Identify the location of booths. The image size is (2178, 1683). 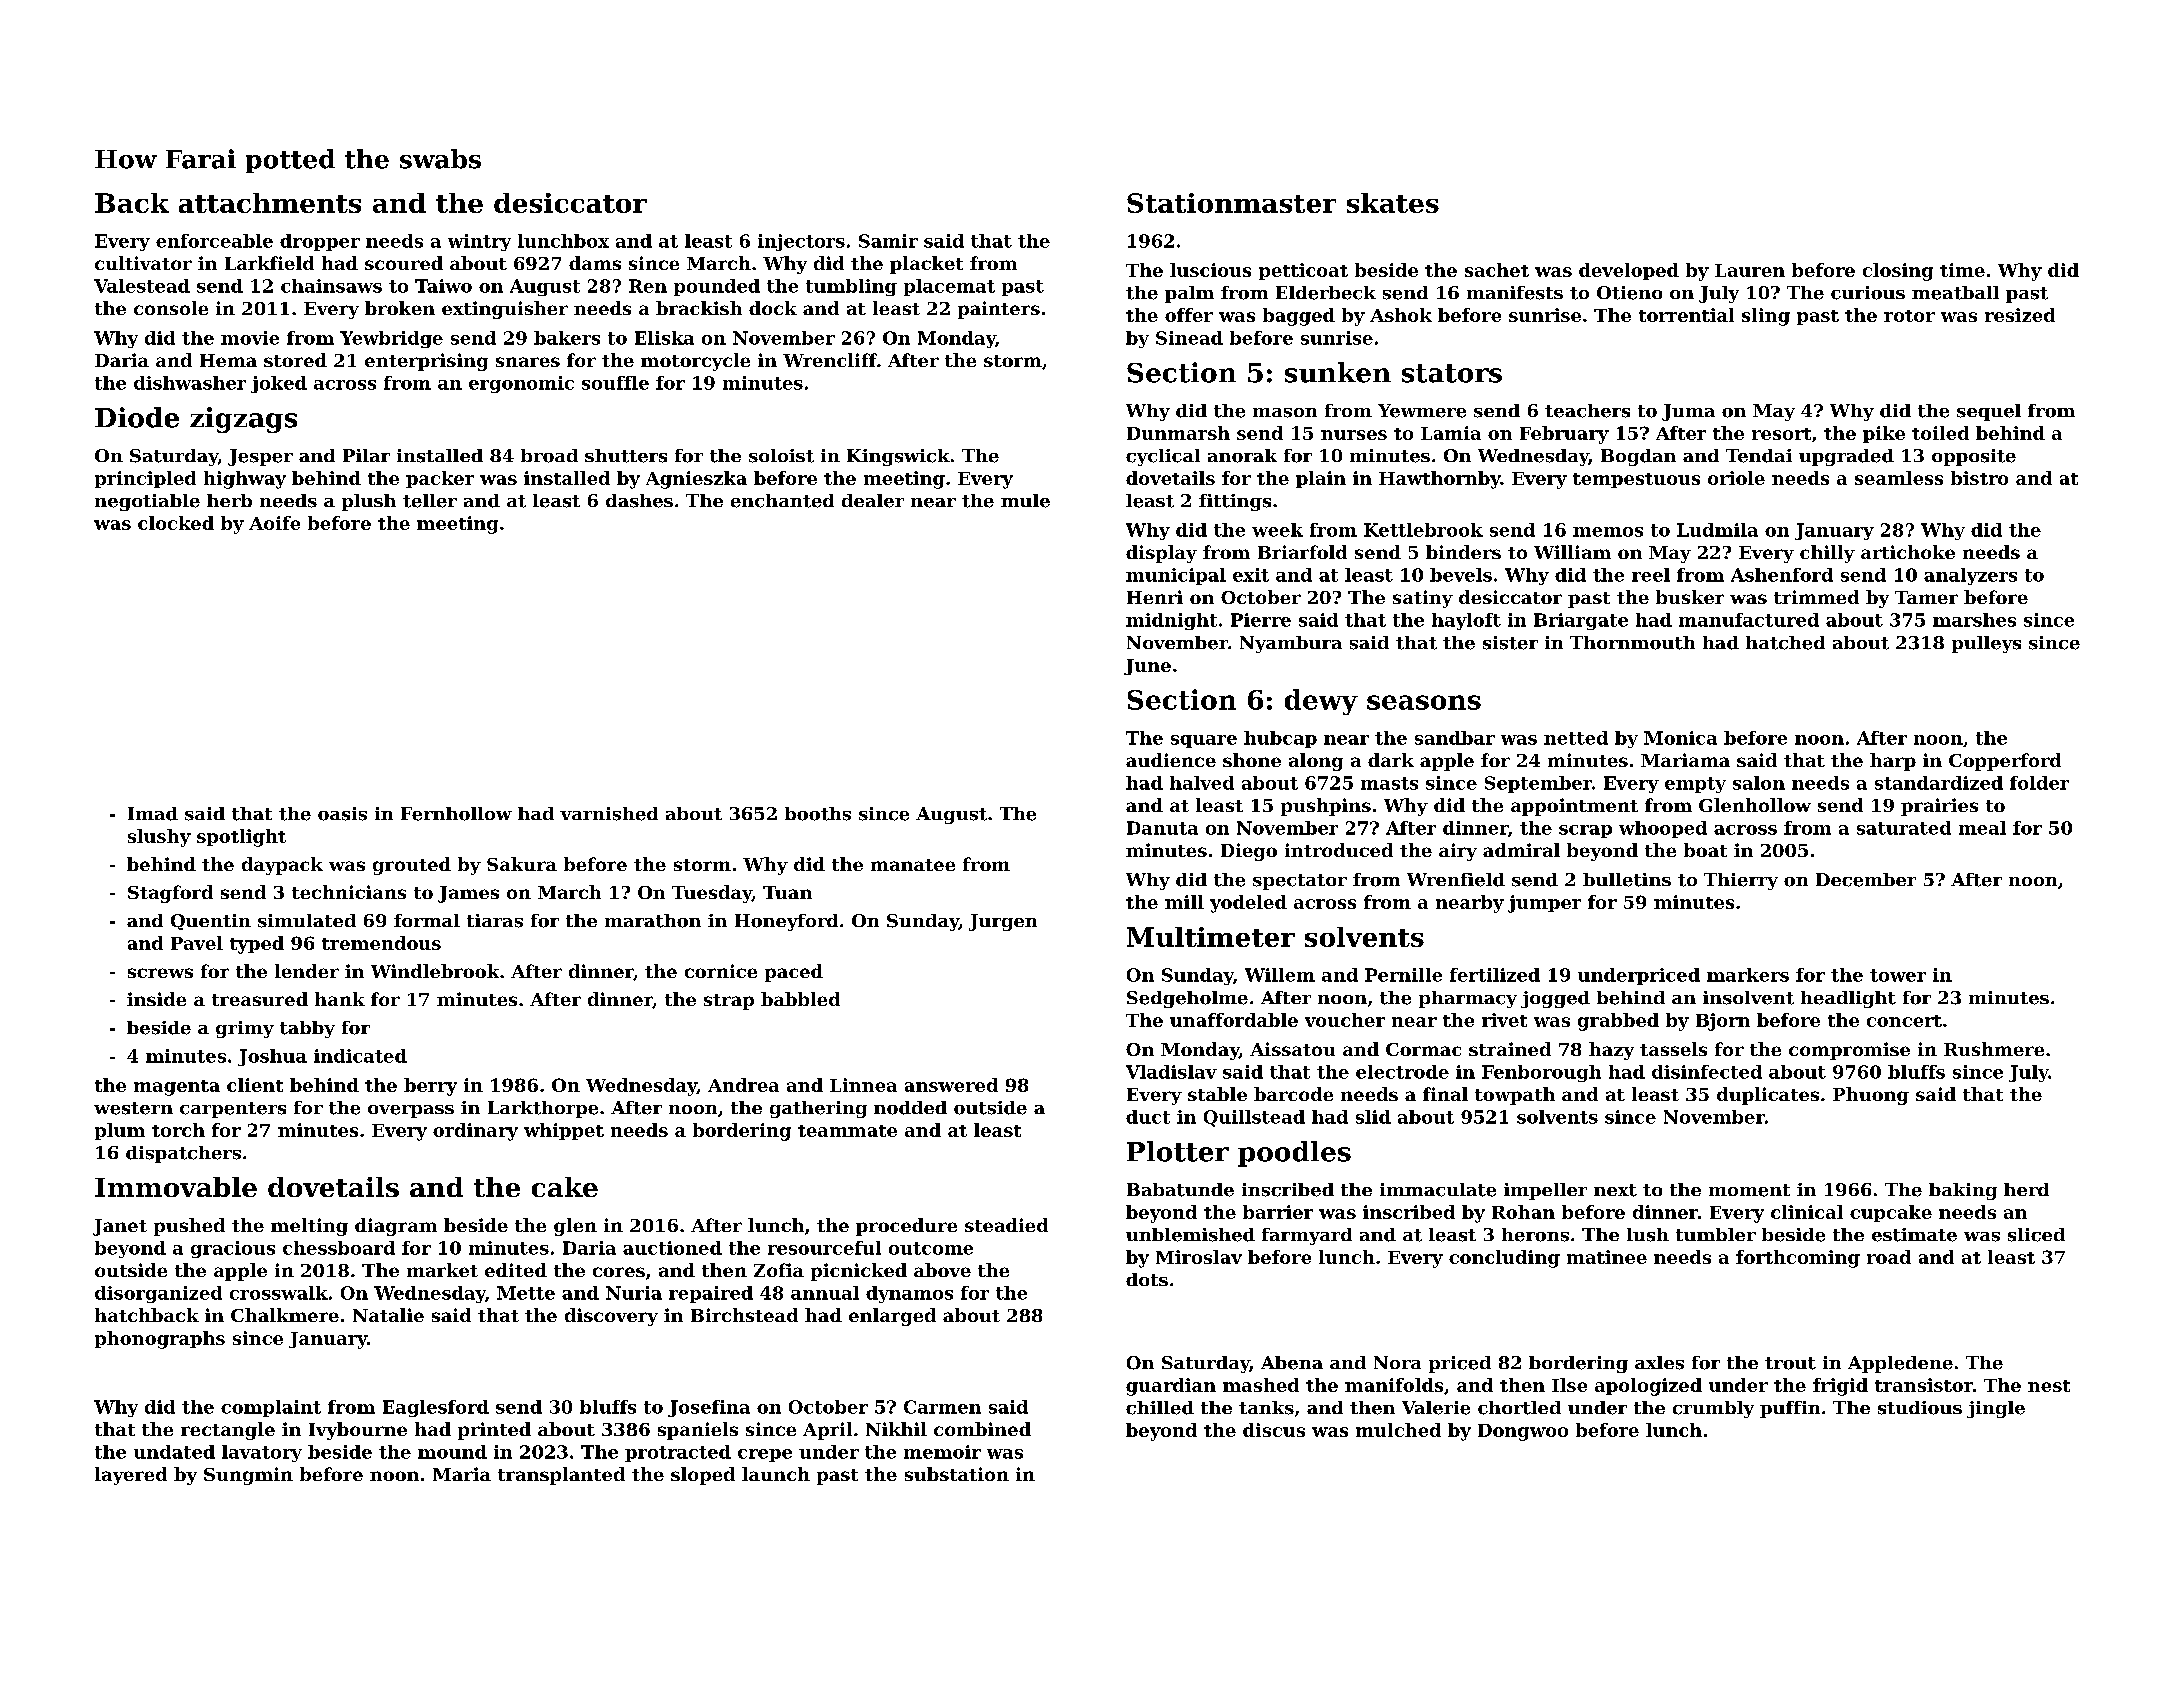
(818, 814).
